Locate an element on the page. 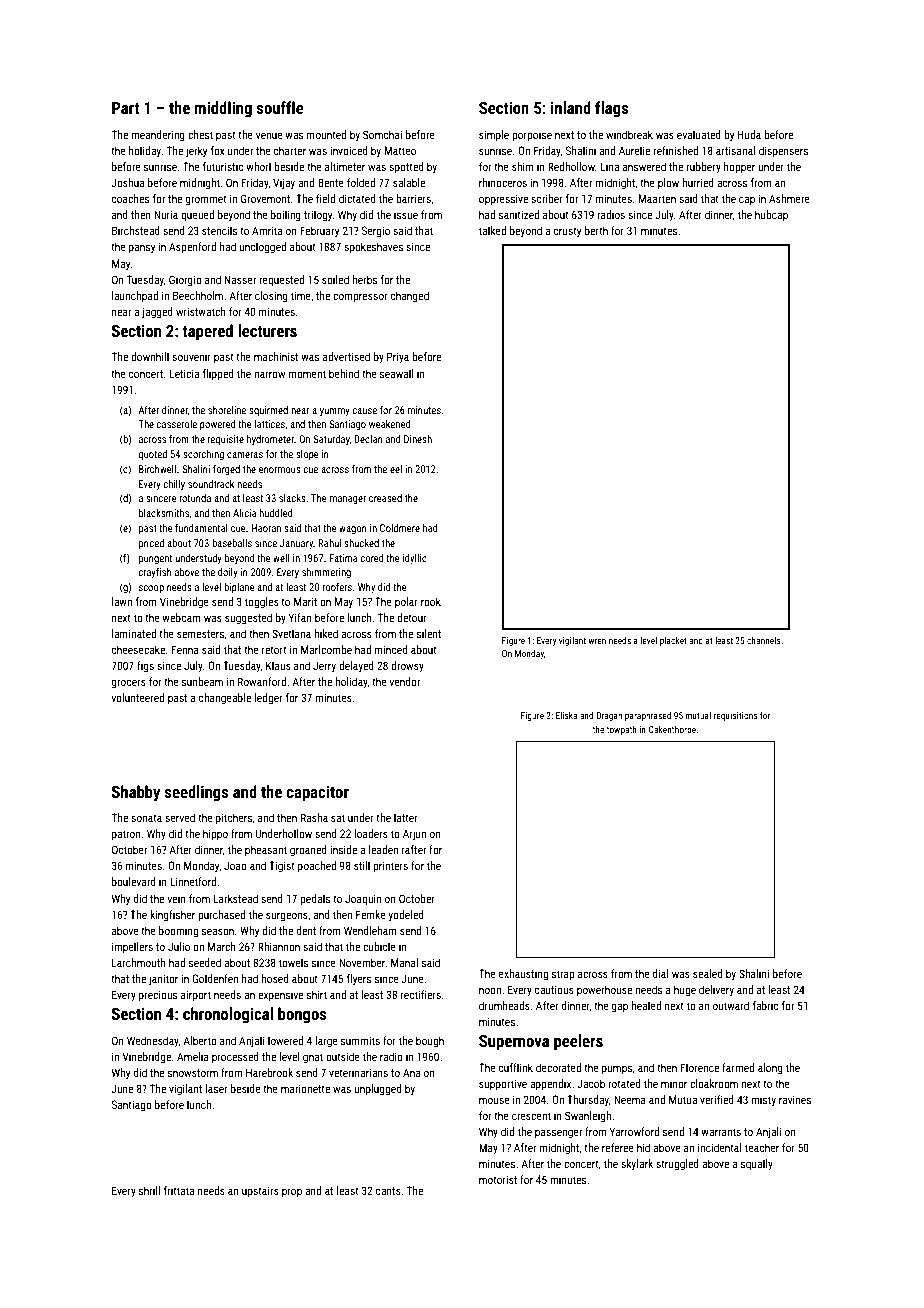 This image has height=1308, width=924. Ashmere is located at coordinates (789, 198).
